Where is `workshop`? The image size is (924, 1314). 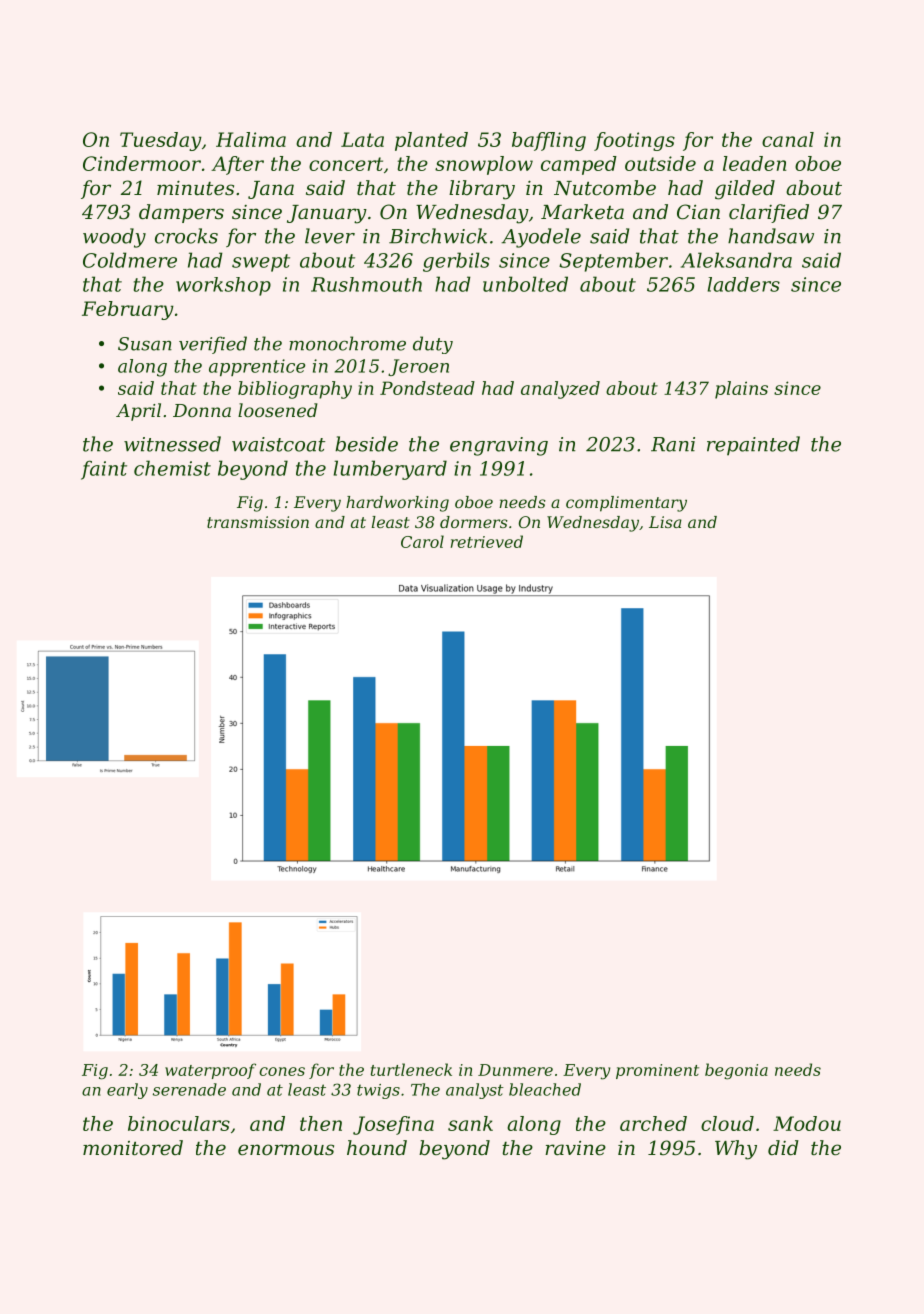 workshop is located at coordinates (223, 286).
